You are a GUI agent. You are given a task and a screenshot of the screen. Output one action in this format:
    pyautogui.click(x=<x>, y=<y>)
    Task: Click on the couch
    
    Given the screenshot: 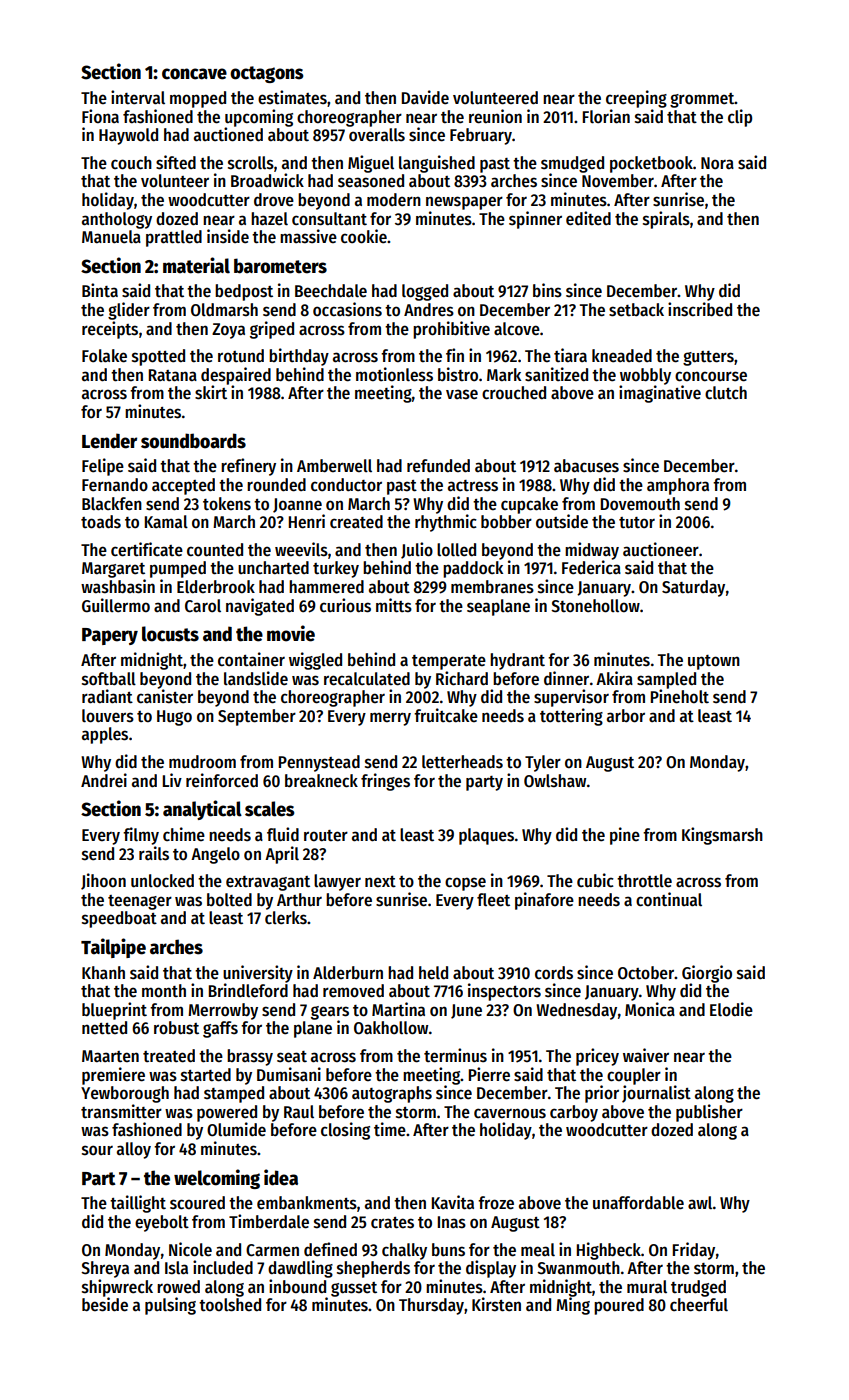 What is the action you would take?
    pyautogui.click(x=131, y=163)
